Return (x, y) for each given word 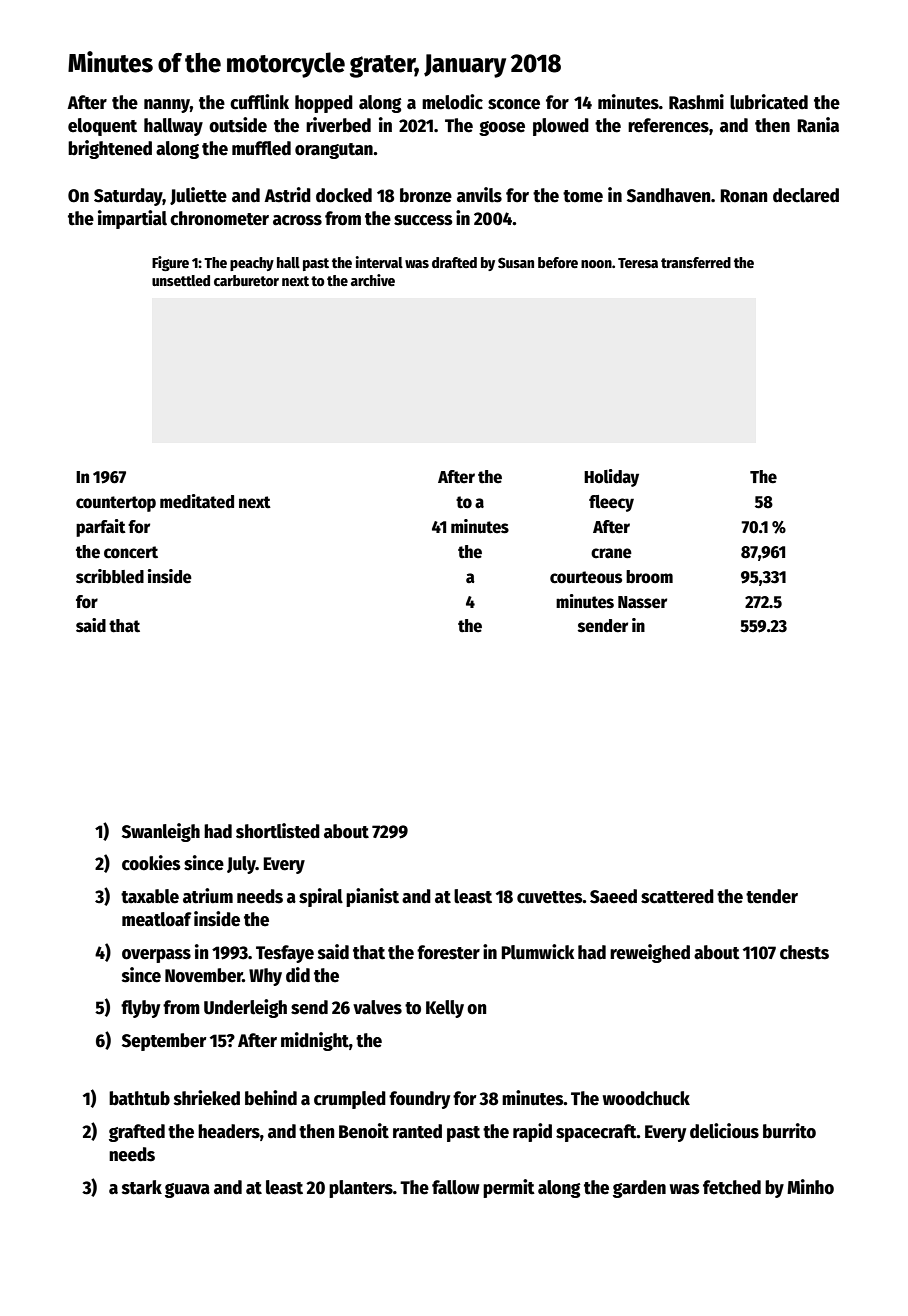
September (164, 1042)
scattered (677, 896)
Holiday (611, 478)
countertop (116, 504)
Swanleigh (161, 832)
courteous (586, 577)
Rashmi (696, 102)
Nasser (642, 602)
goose (502, 128)
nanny (167, 106)
